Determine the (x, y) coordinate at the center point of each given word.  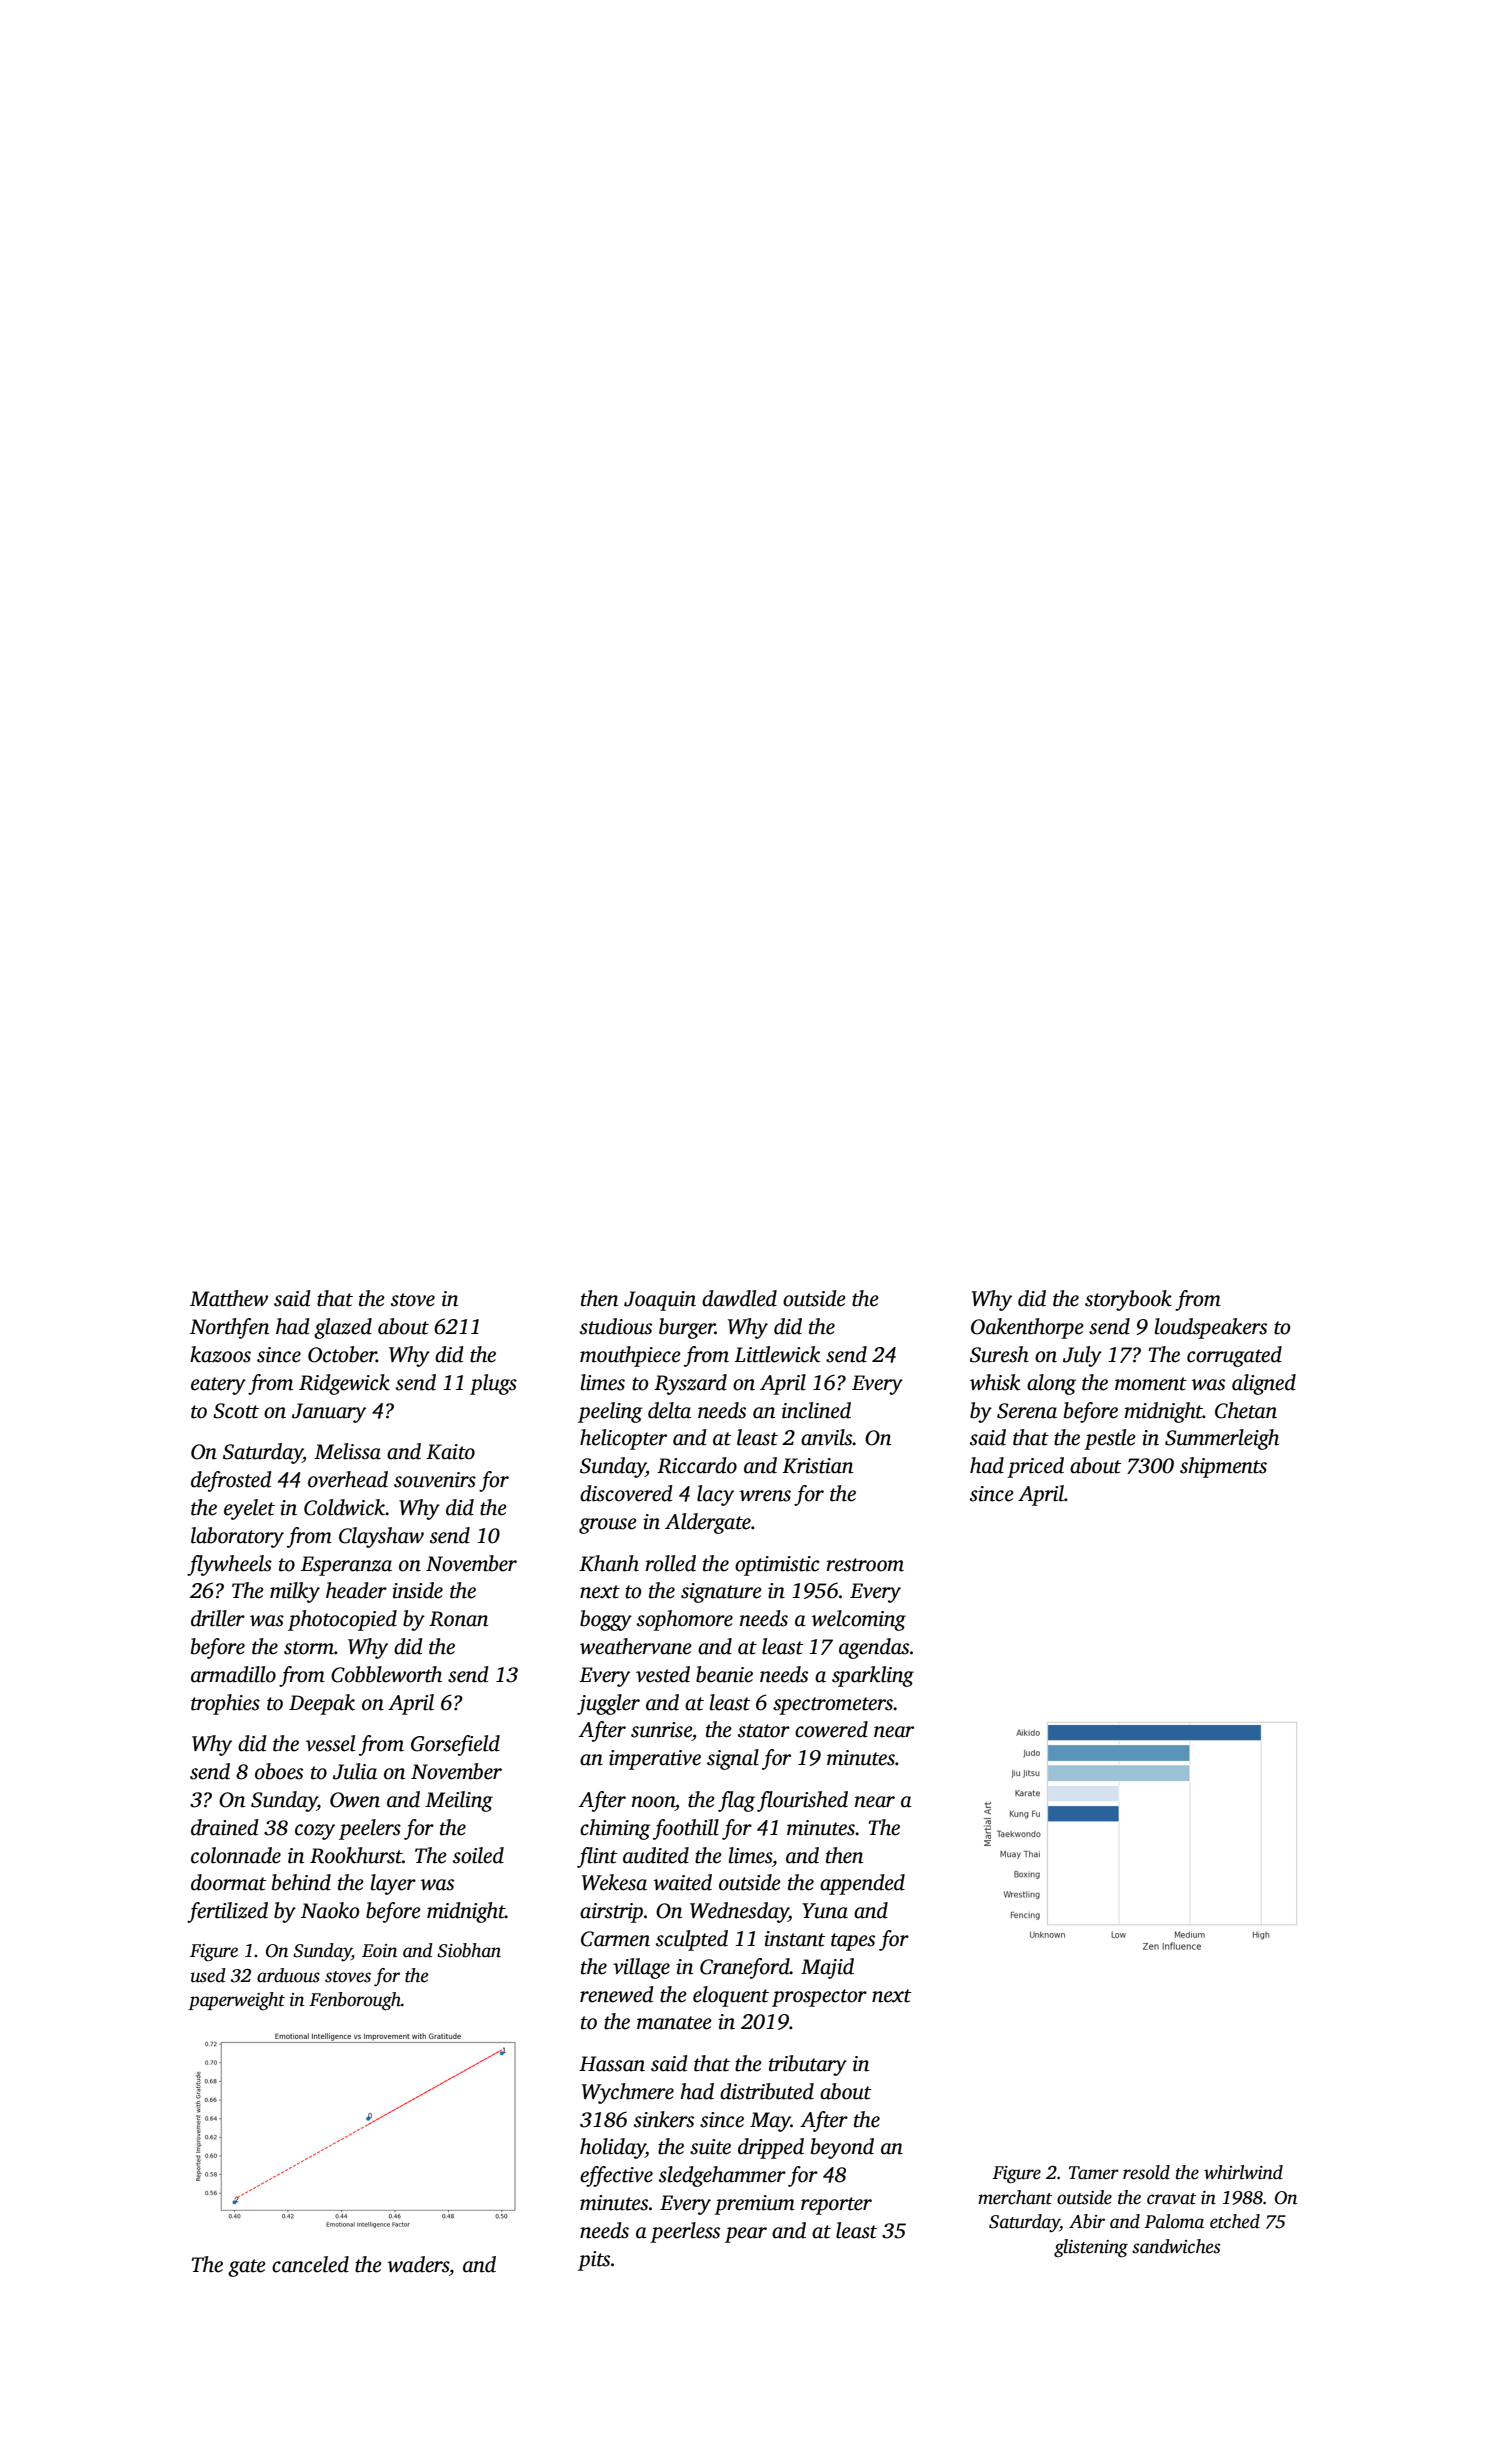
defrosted (231, 1481)
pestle (1110, 1439)
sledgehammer (722, 2176)
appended (862, 1884)
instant (794, 1939)
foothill (686, 1829)
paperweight (236, 2001)
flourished (802, 1801)
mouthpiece (630, 1356)
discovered (626, 1493)
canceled (310, 2264)
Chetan (1246, 1410)
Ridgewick (344, 1384)
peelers (370, 1829)
